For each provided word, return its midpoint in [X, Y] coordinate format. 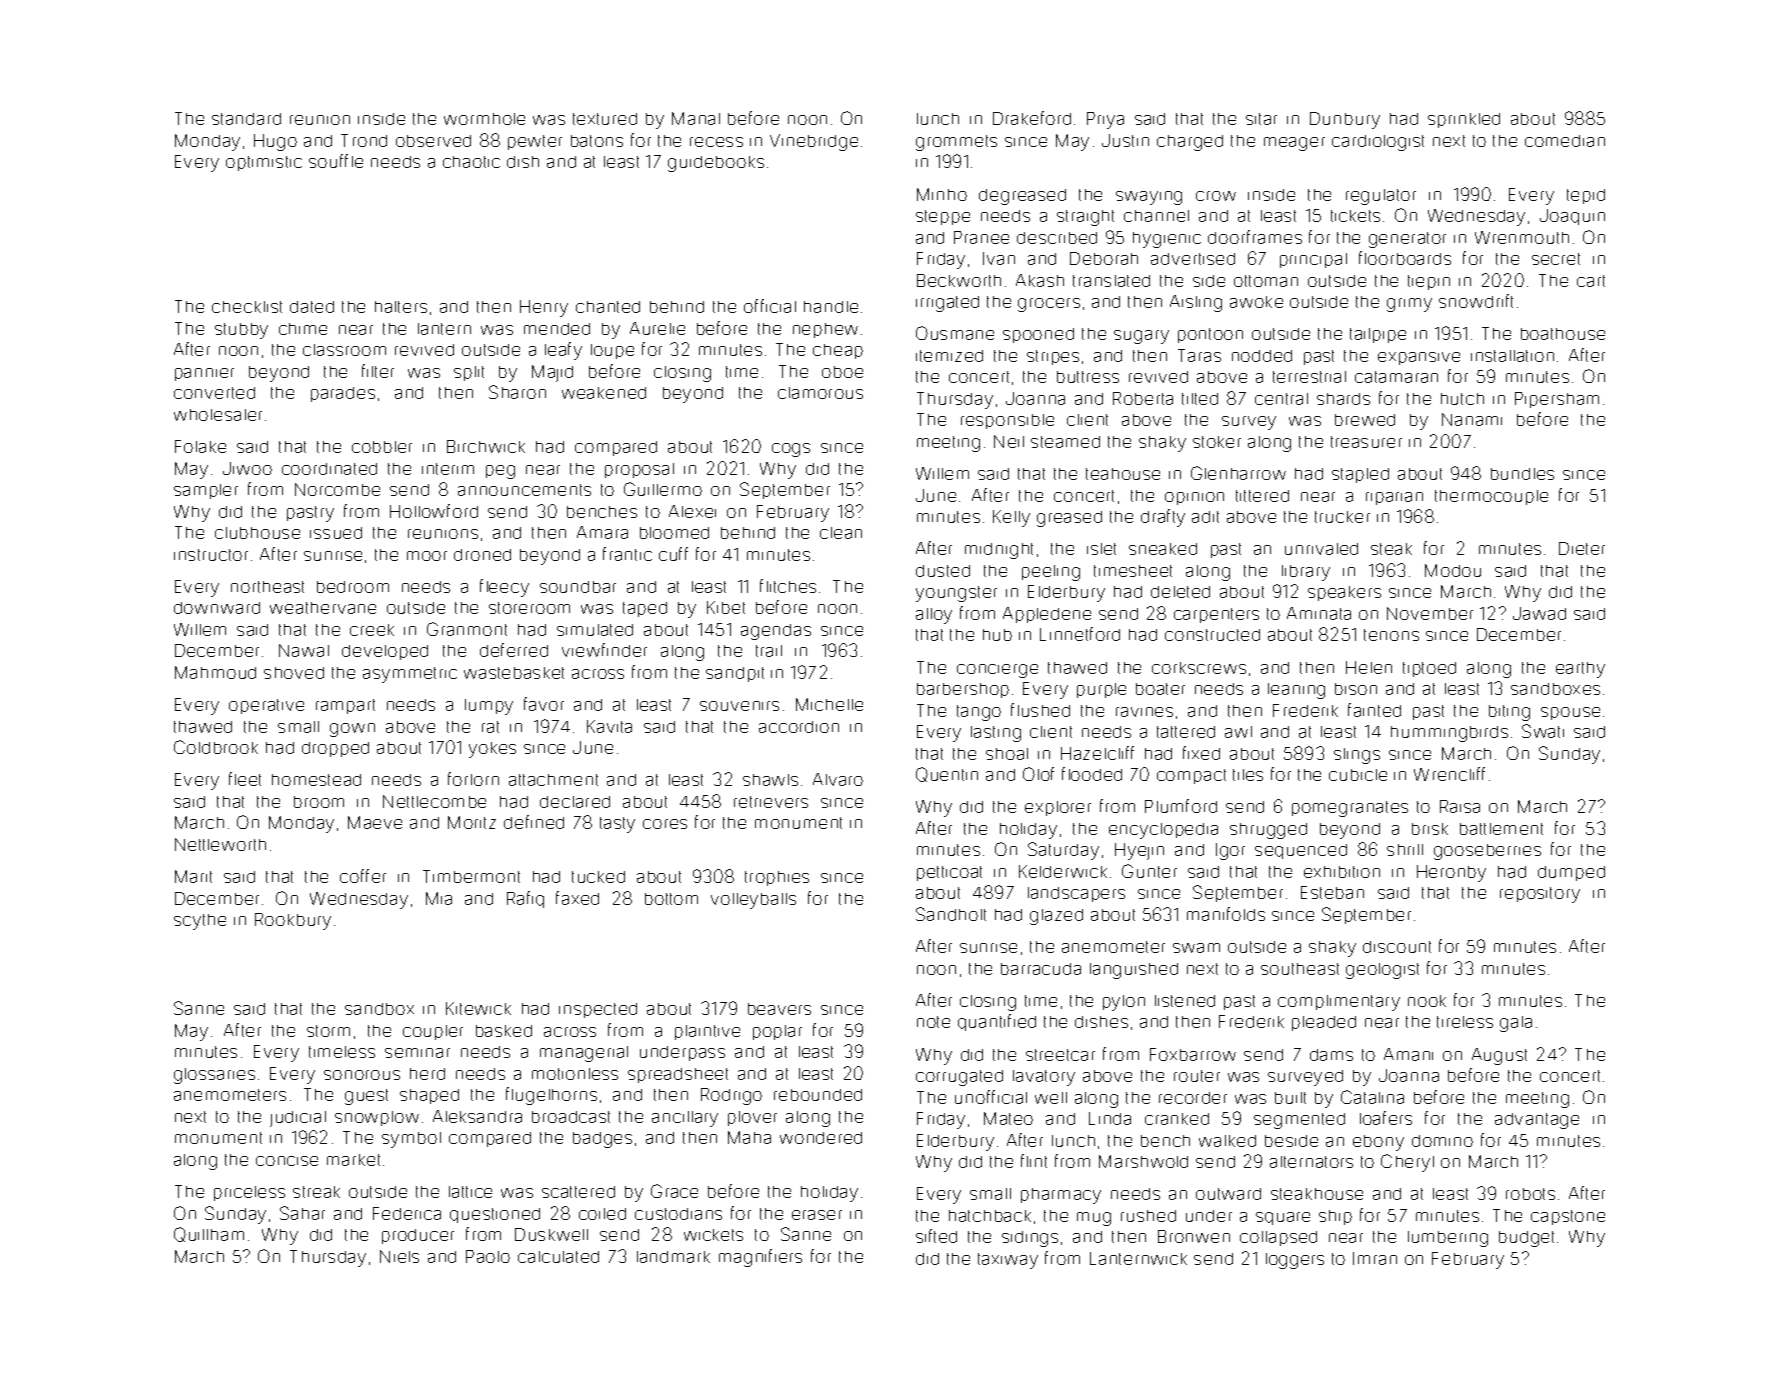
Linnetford [1080, 634]
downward [217, 608]
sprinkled [1464, 120]
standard [246, 119]
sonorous [362, 1075]
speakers [1344, 593]
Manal [696, 118]
